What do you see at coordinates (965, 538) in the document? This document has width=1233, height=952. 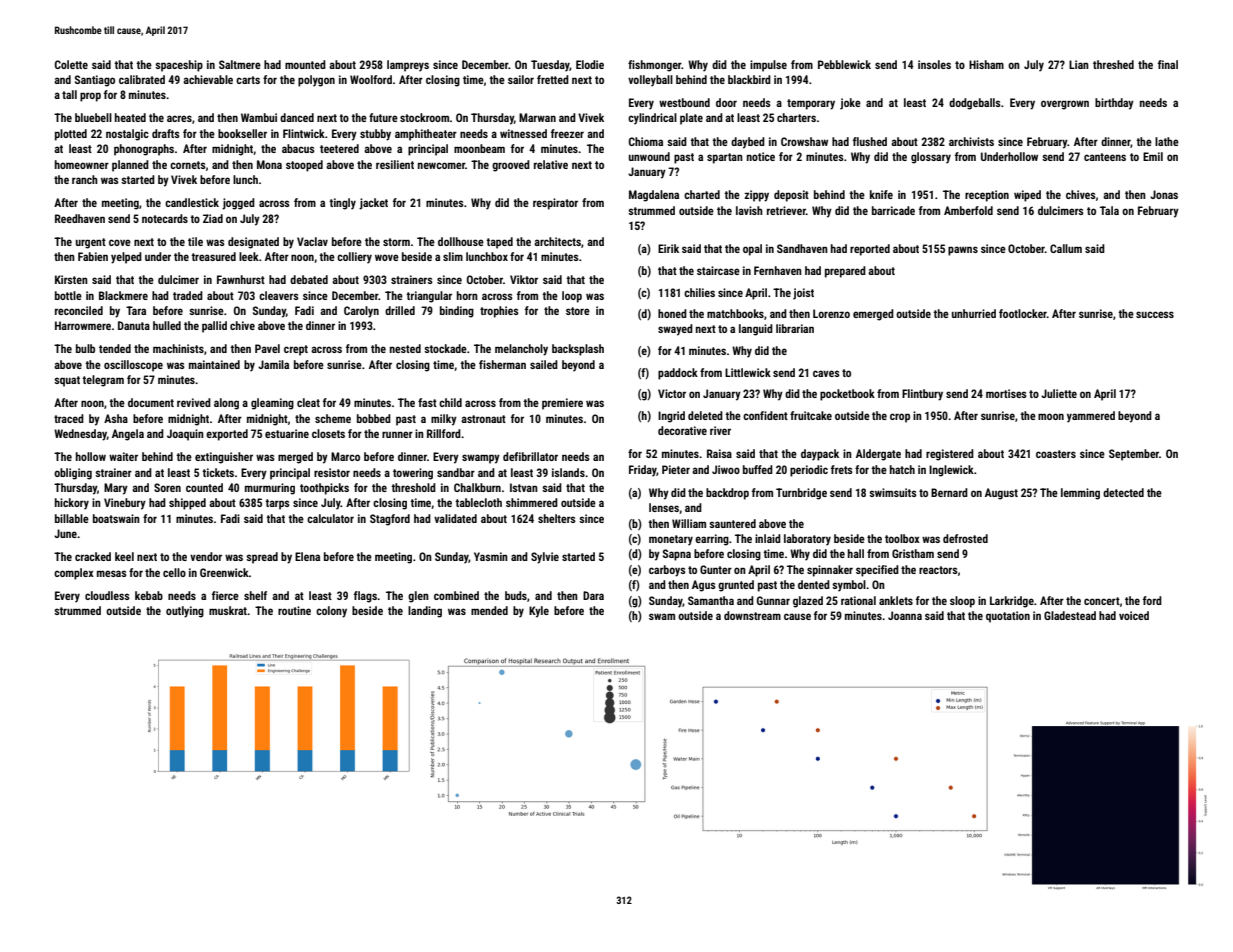 I see `defrosted` at bounding box center [965, 538].
